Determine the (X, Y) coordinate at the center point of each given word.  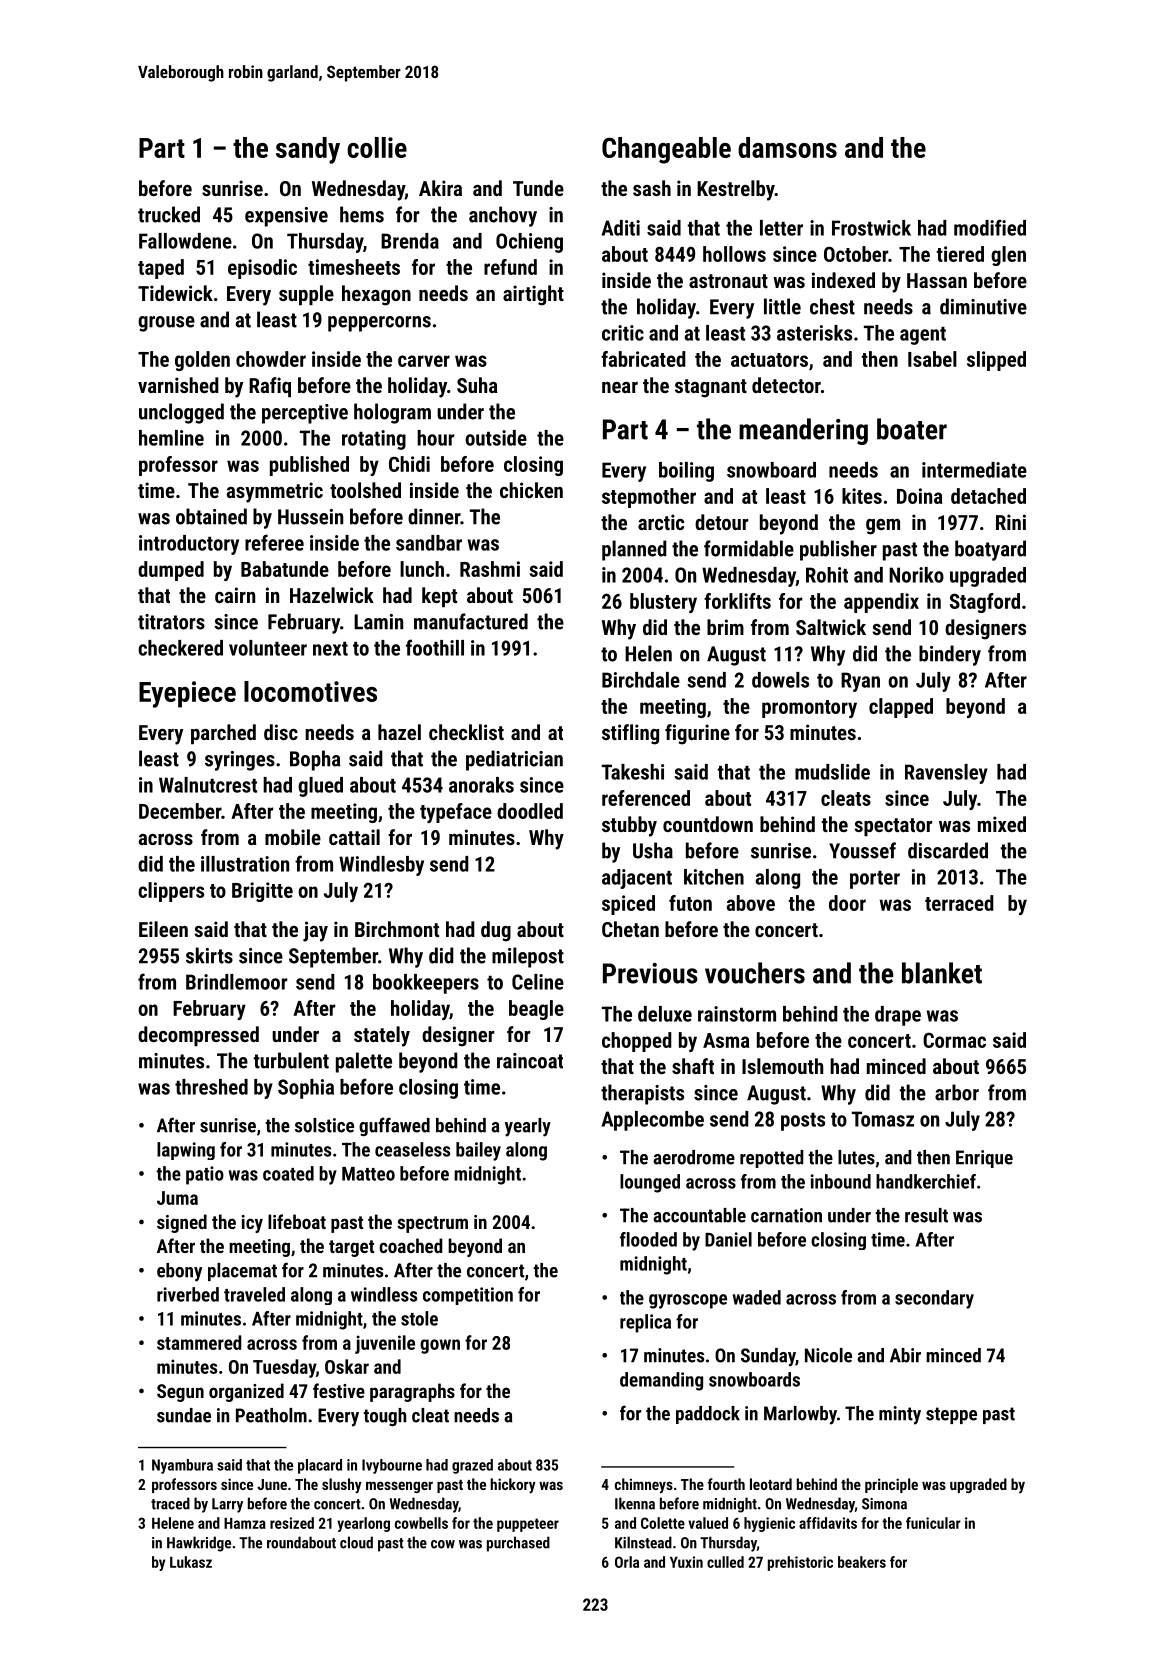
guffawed (394, 1126)
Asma (726, 1040)
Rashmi (490, 569)
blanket (942, 973)
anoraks (481, 785)
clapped (901, 708)
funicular (933, 1523)
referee (274, 542)
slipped (996, 361)
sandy (308, 150)
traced (170, 1503)
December (180, 811)
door (847, 903)
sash (652, 188)
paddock (708, 1415)
